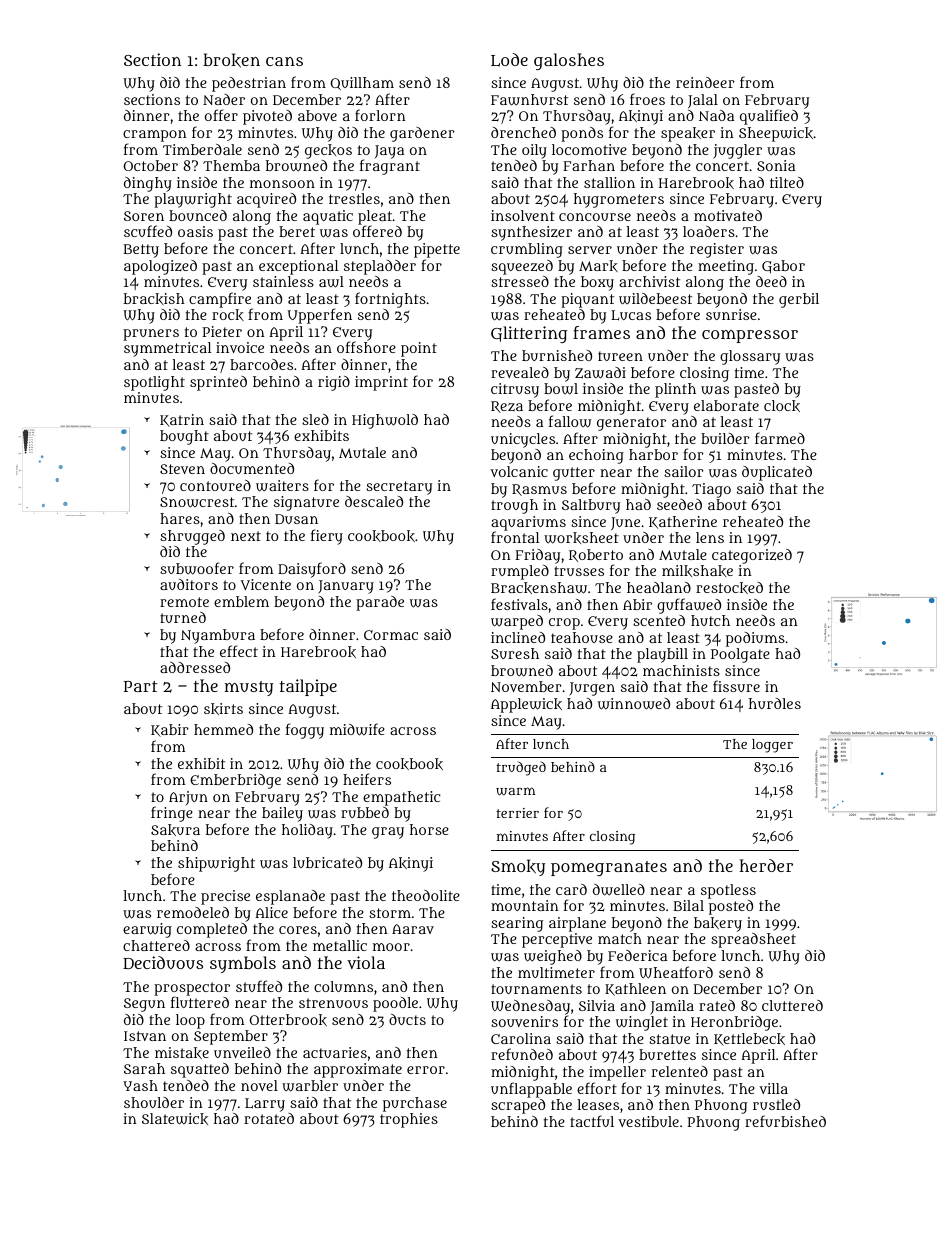 Image resolution: width=952 pixels, height=1233 pixels. What do you see at coordinates (729, 588) in the screenshot?
I see `restocked` at bounding box center [729, 588].
